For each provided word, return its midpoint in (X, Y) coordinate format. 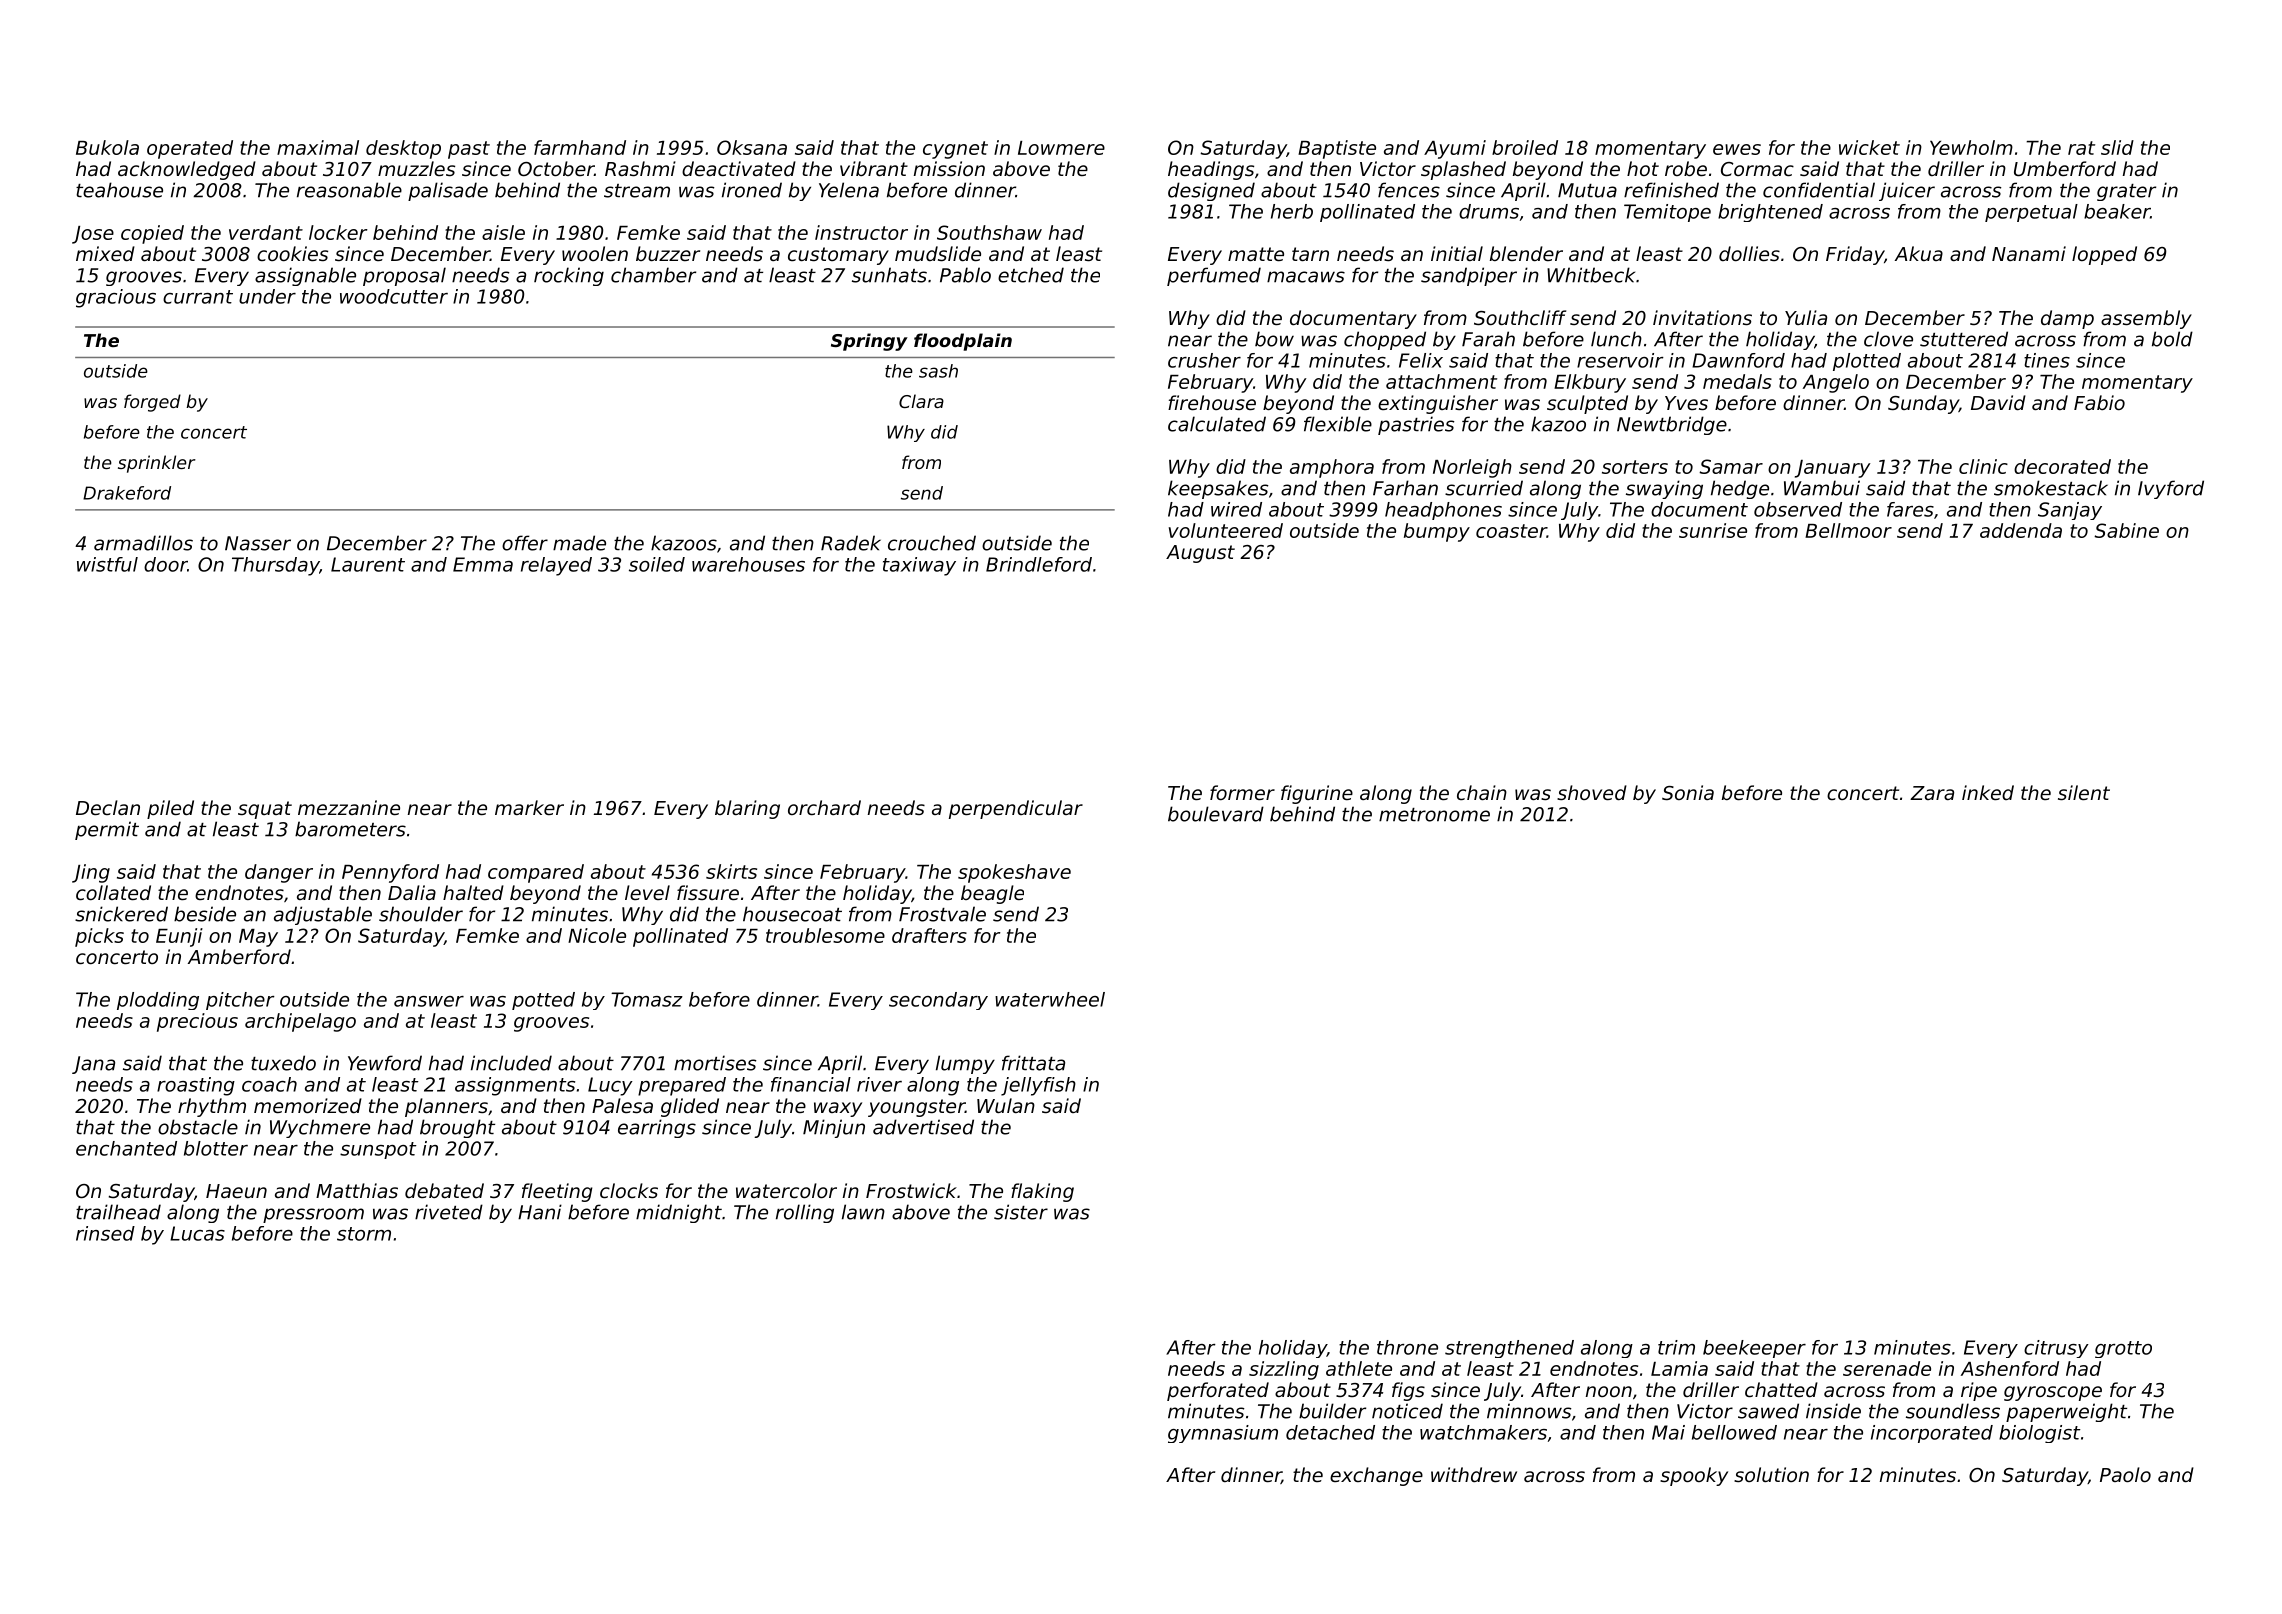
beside (205, 914)
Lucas (197, 1233)
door (166, 564)
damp (2067, 319)
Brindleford (1039, 564)
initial (1457, 253)
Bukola (107, 147)
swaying (1664, 489)
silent (2084, 792)
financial (811, 1084)
